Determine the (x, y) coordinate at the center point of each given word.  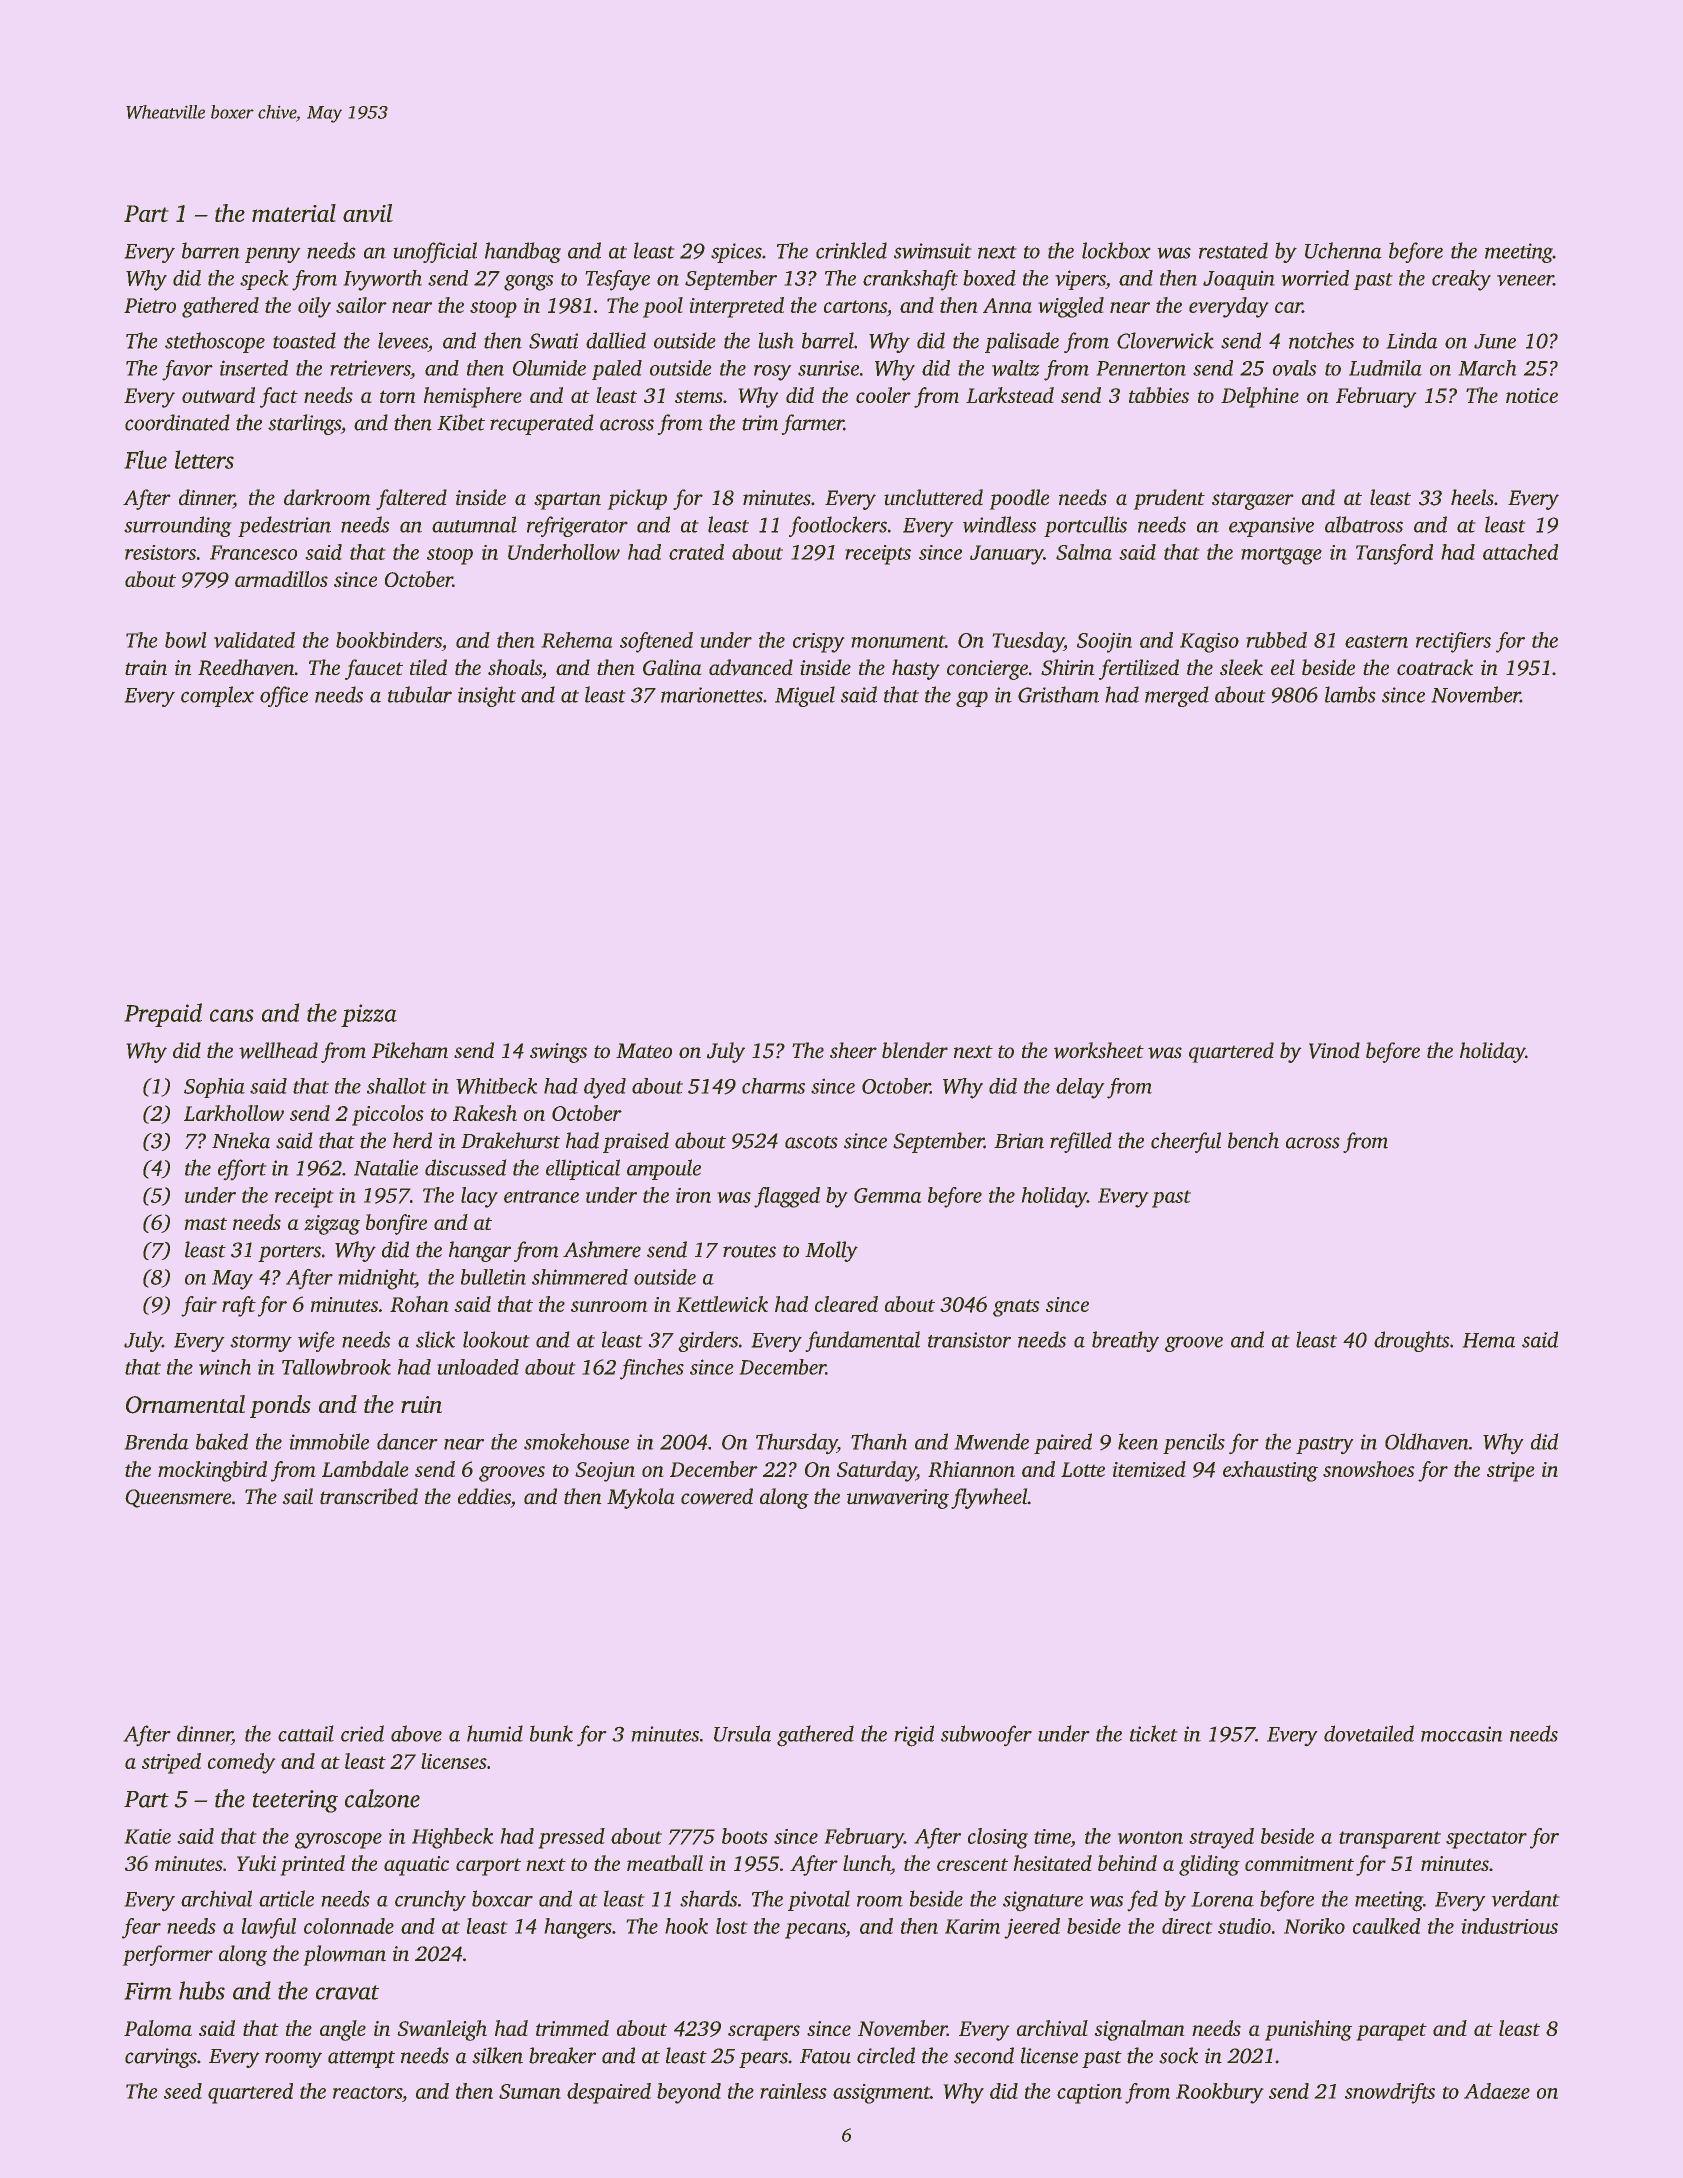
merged (1177, 696)
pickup (637, 499)
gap (972, 699)
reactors (367, 2092)
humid (495, 1733)
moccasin (1462, 1734)
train (146, 668)
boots (745, 1836)
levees (403, 340)
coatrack (1435, 667)
